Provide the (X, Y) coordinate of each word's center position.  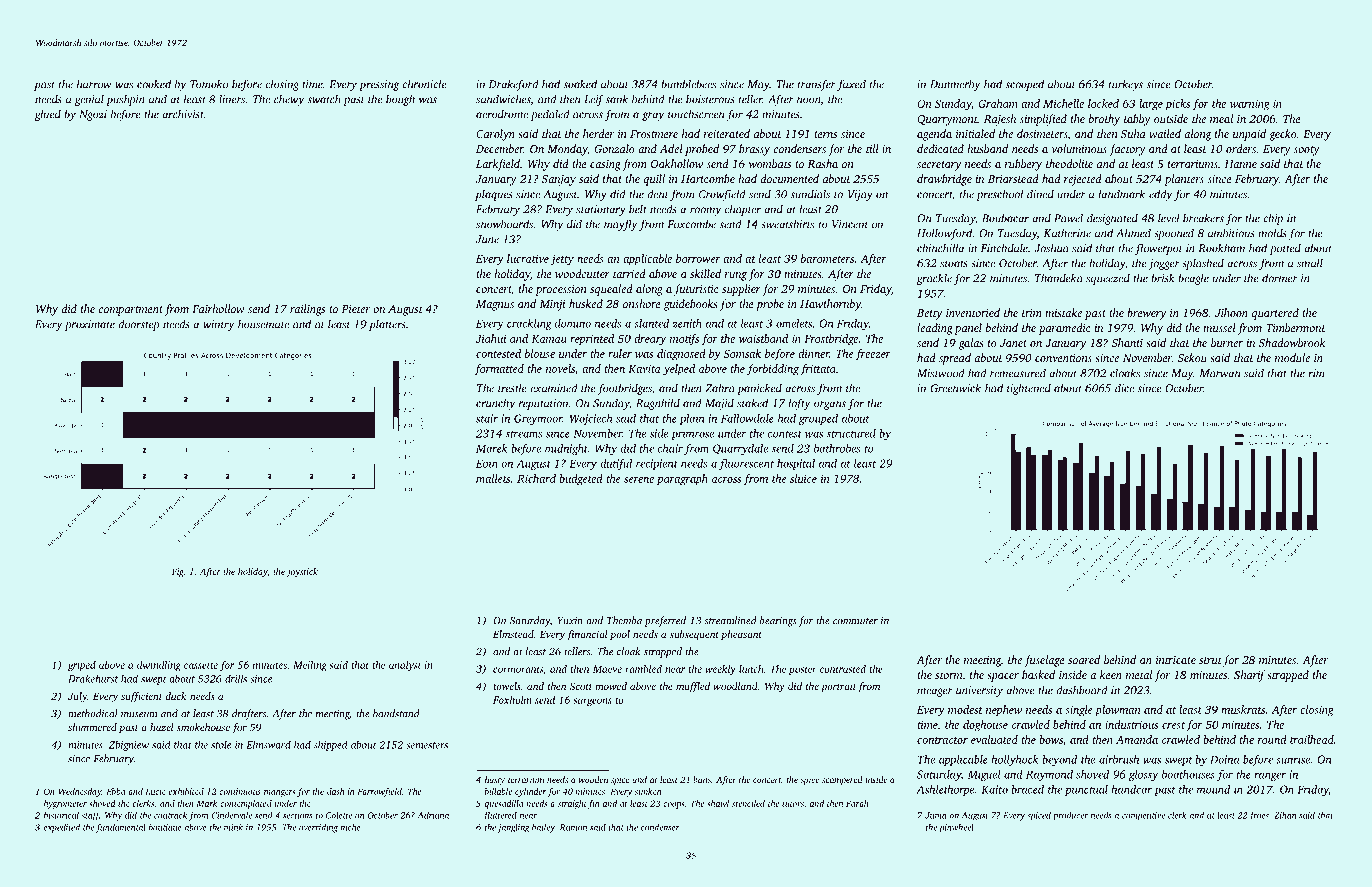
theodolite (1069, 163)
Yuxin (570, 621)
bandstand (396, 713)
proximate (90, 325)
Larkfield (498, 165)
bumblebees (688, 84)
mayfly (620, 225)
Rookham (1222, 248)
